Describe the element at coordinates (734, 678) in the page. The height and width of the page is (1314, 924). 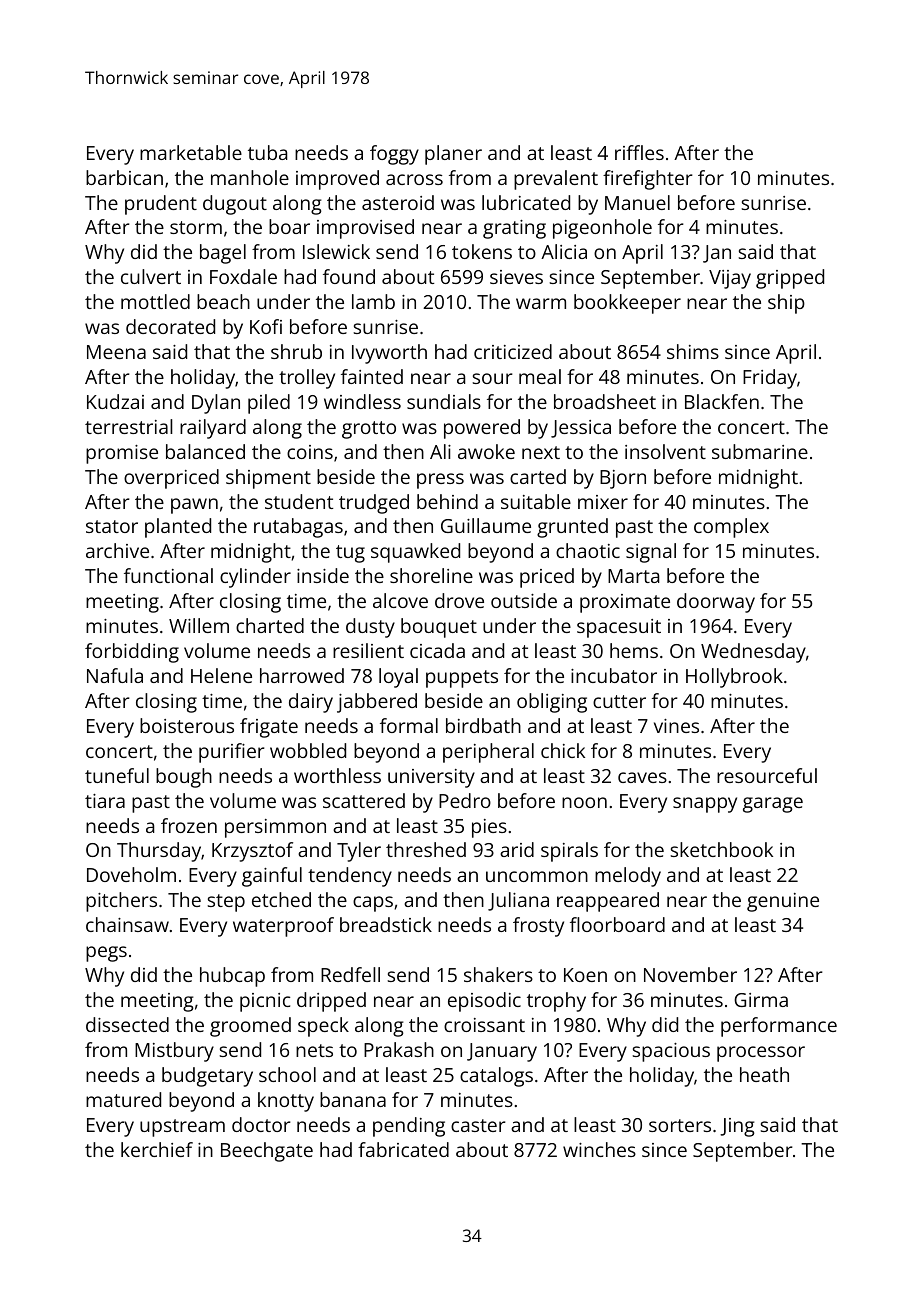
I see `Hollybrook` at that location.
